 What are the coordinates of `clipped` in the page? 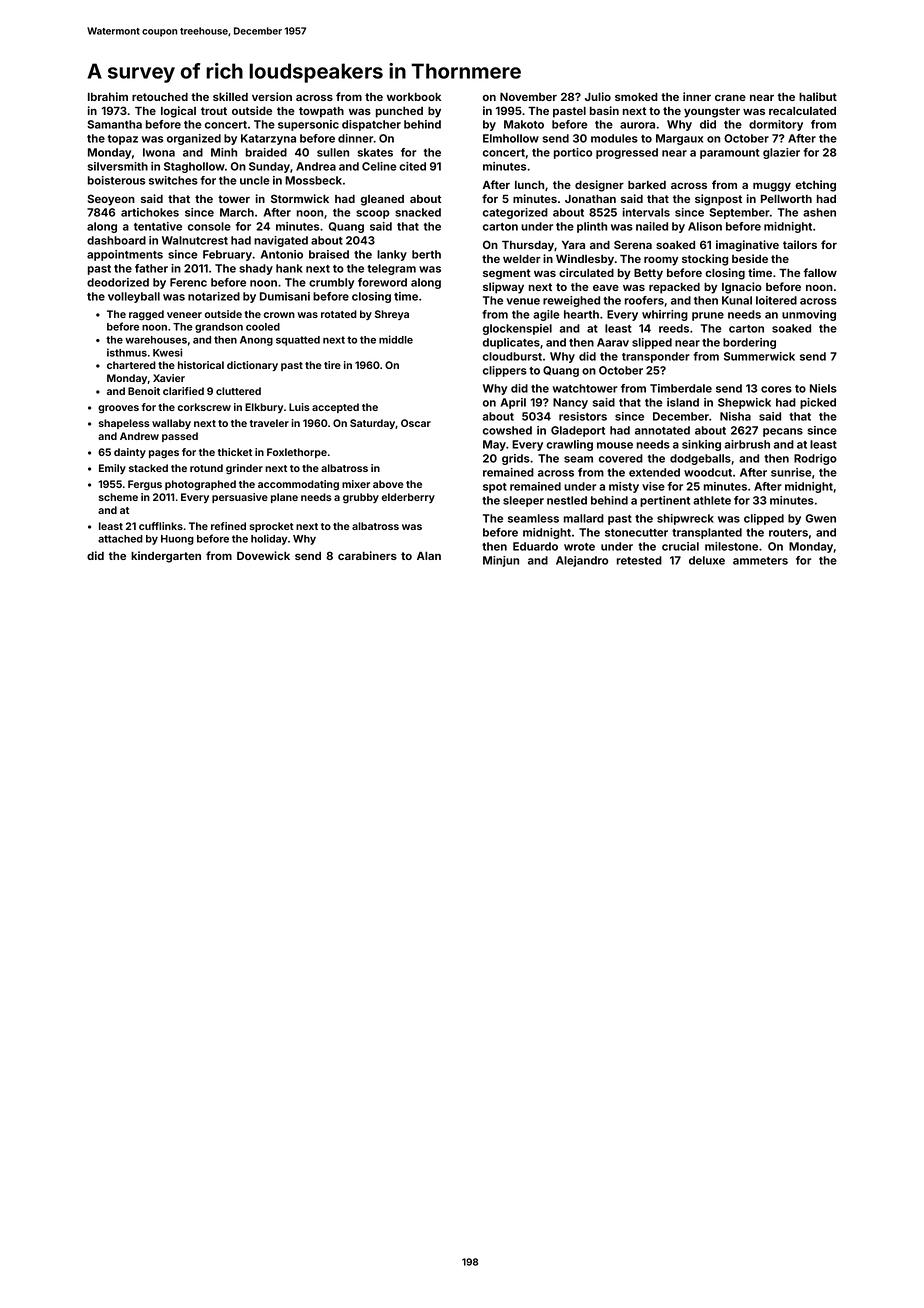 It's located at (764, 519).
